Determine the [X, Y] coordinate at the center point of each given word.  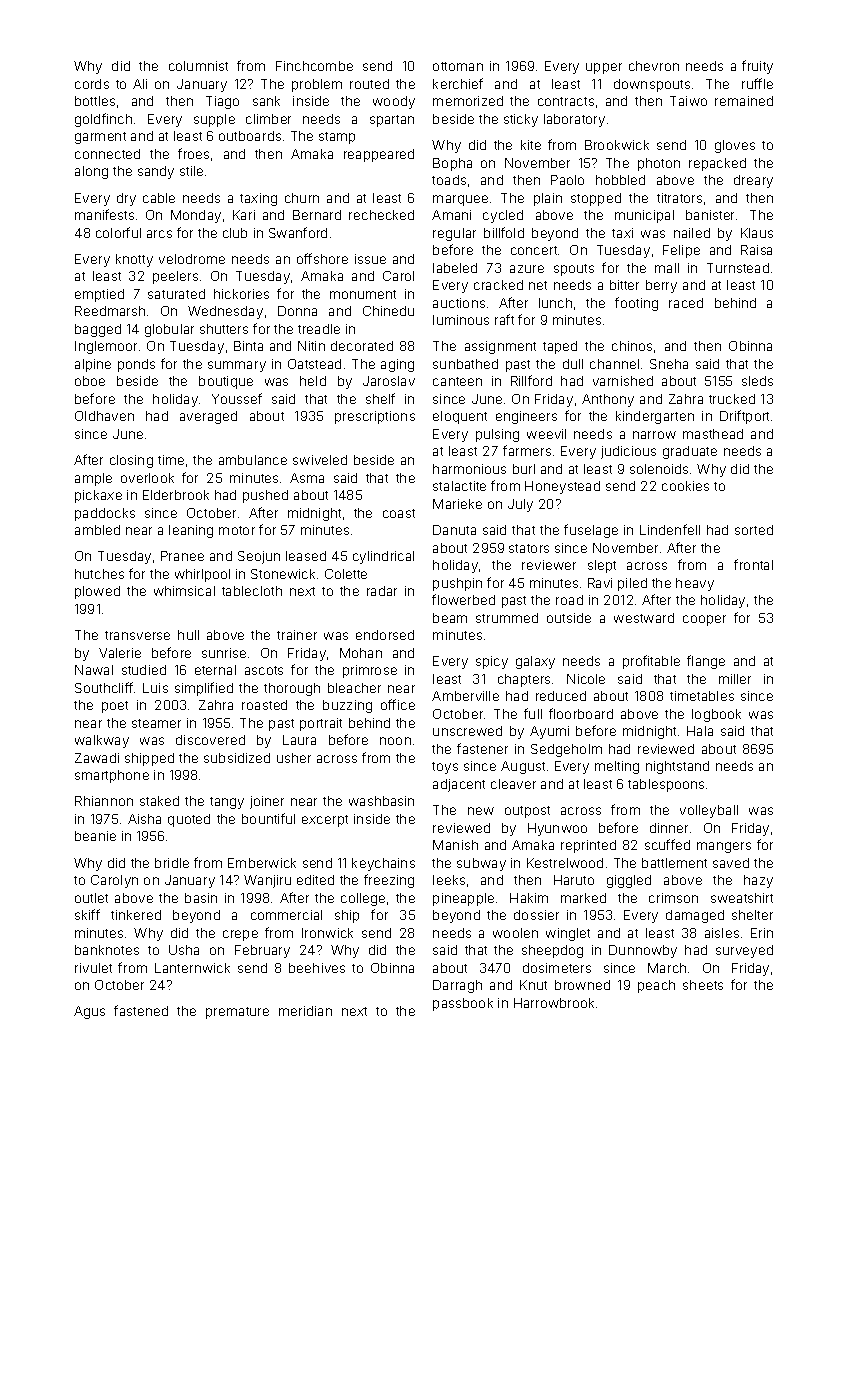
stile [191, 171]
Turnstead [738, 268]
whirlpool [202, 575]
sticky [521, 120]
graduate [690, 452]
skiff [87, 914]
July [520, 505]
